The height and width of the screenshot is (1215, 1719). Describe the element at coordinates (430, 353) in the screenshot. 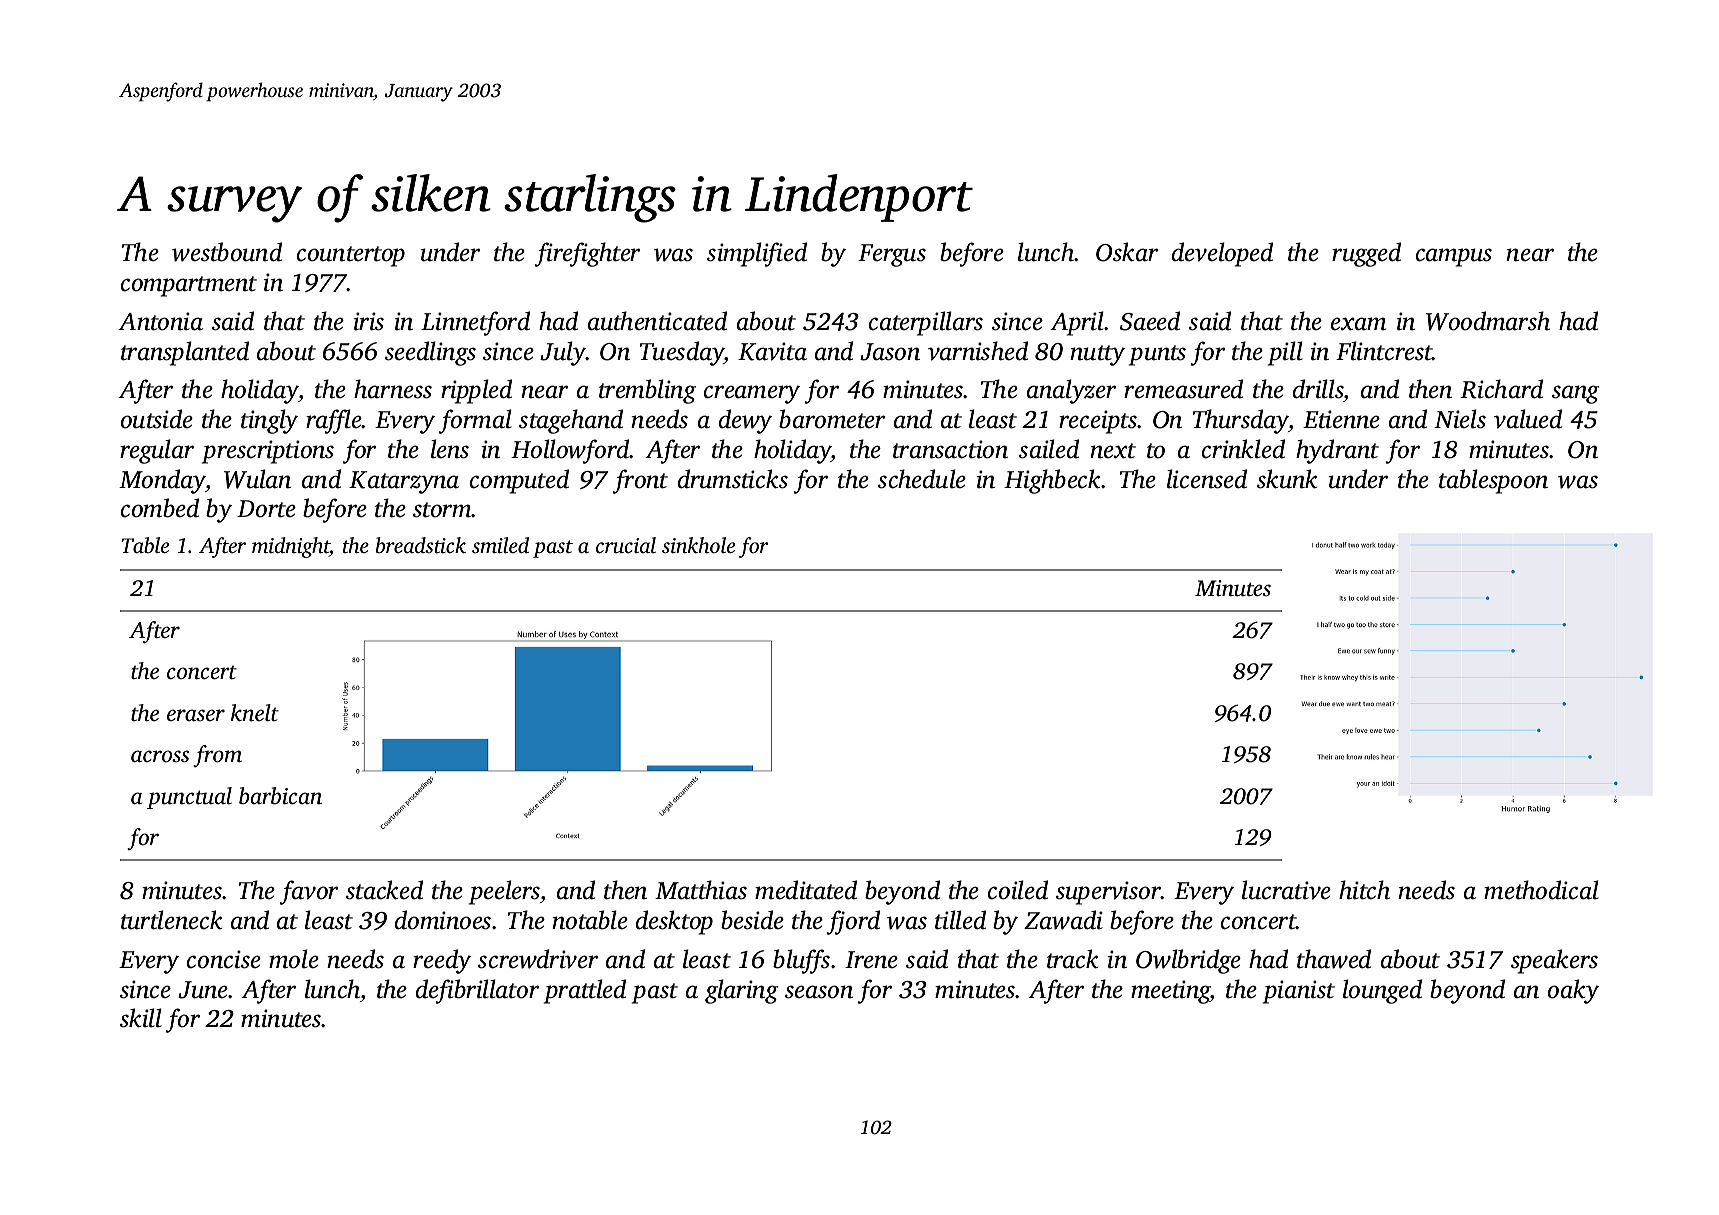

I see `seedlings` at that location.
